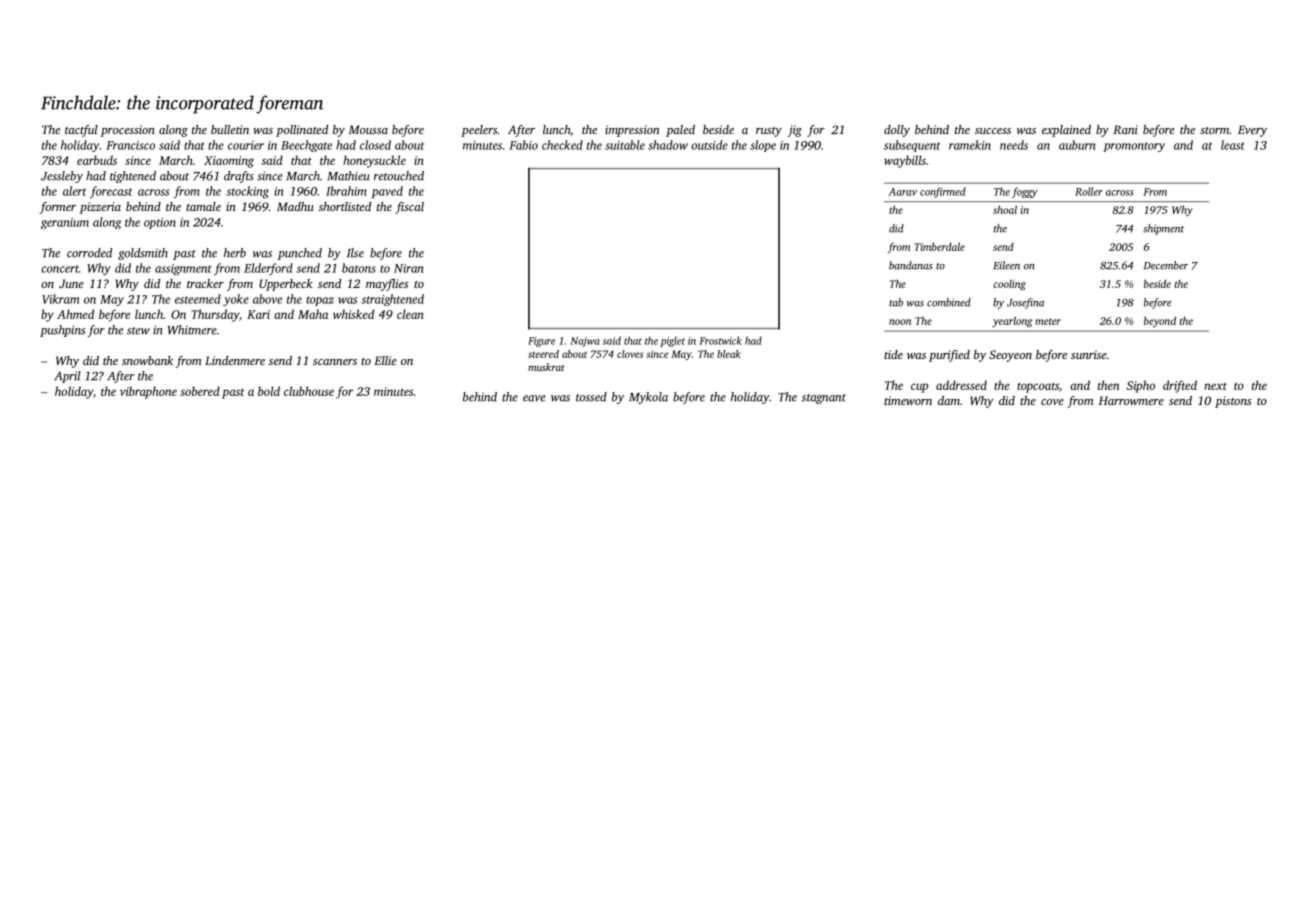 The width and height of the document is (1308, 924). I want to click on Thursday, so click(215, 315).
